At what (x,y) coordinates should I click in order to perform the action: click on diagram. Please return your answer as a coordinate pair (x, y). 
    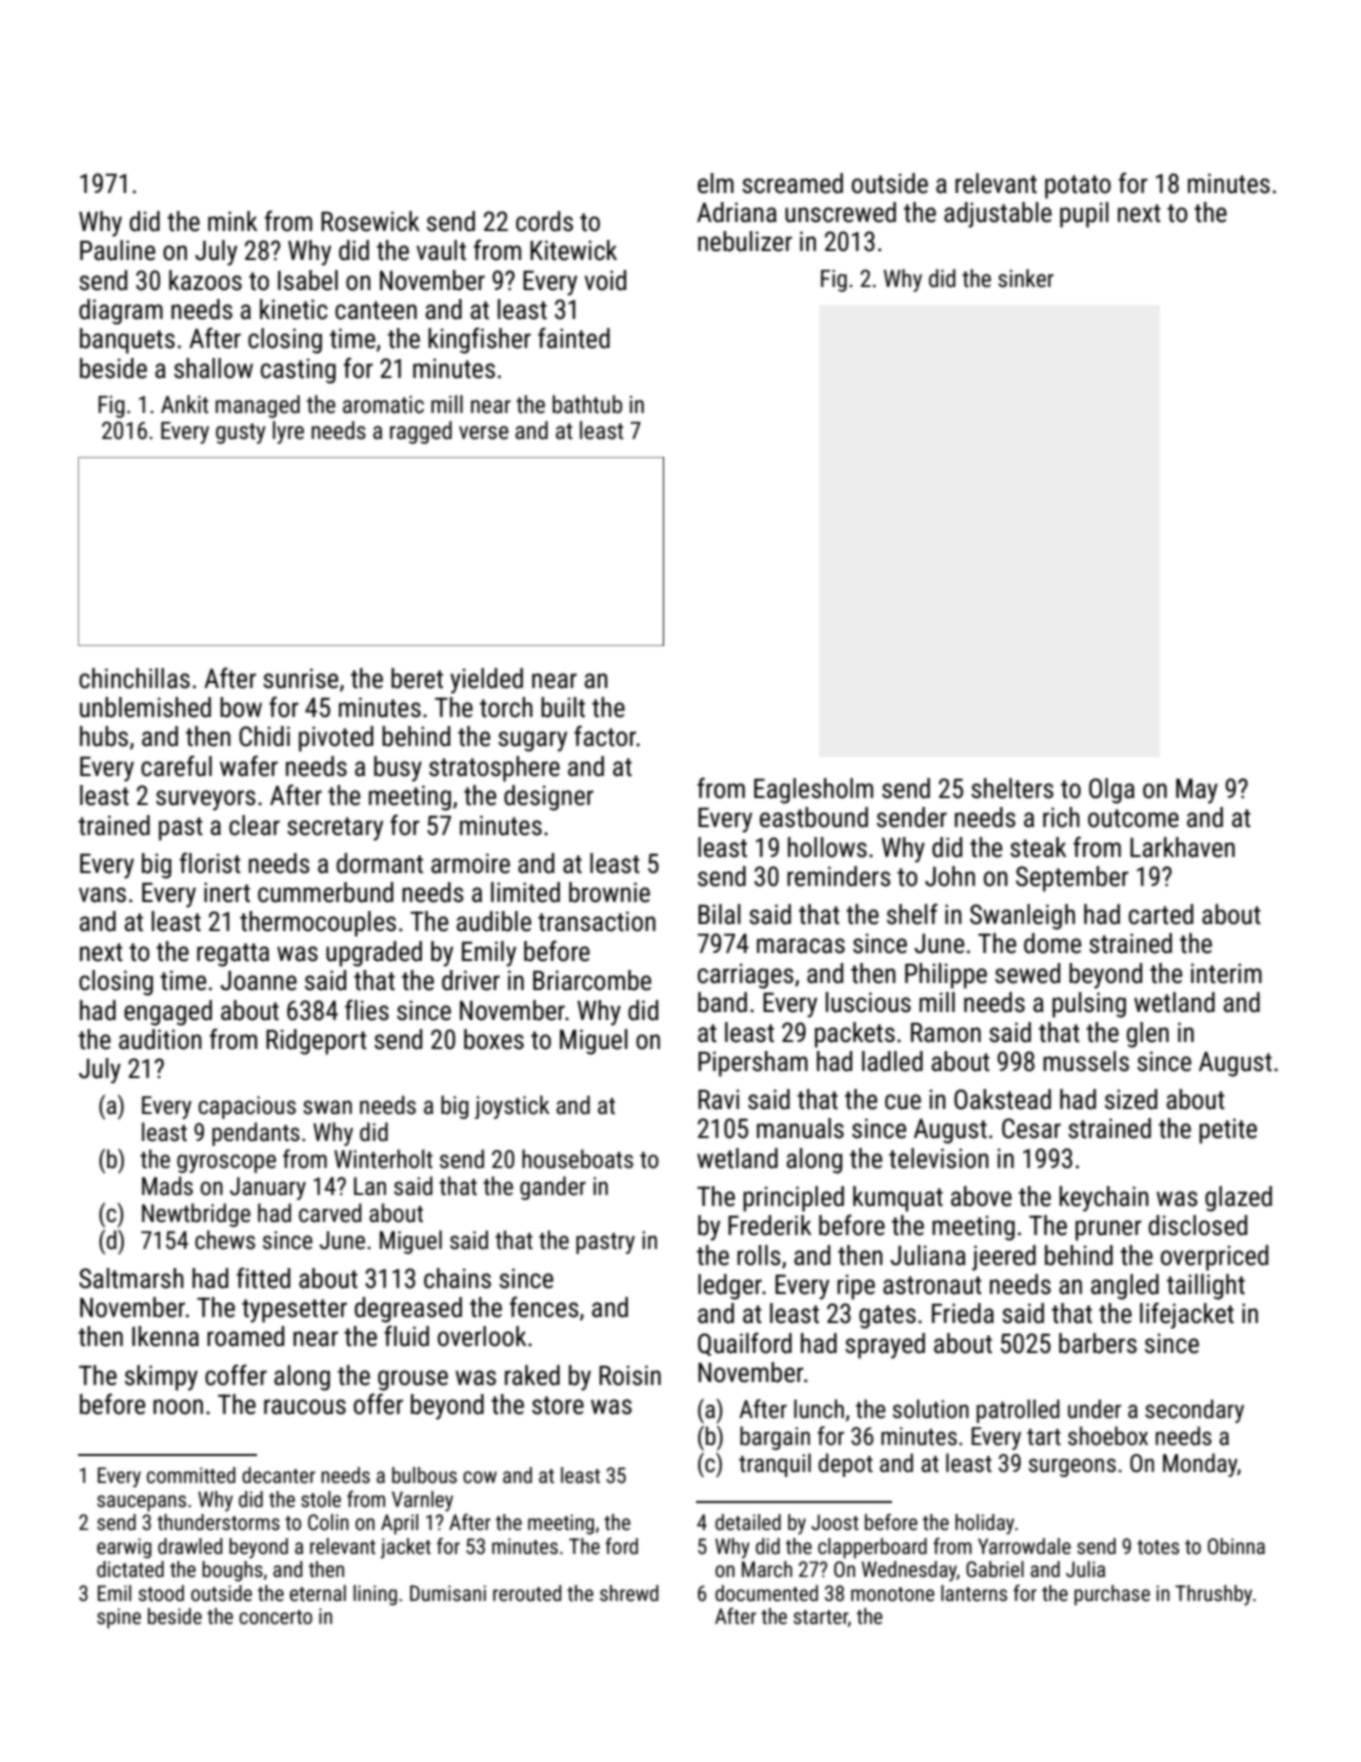
    Looking at the image, I should click on (121, 312).
